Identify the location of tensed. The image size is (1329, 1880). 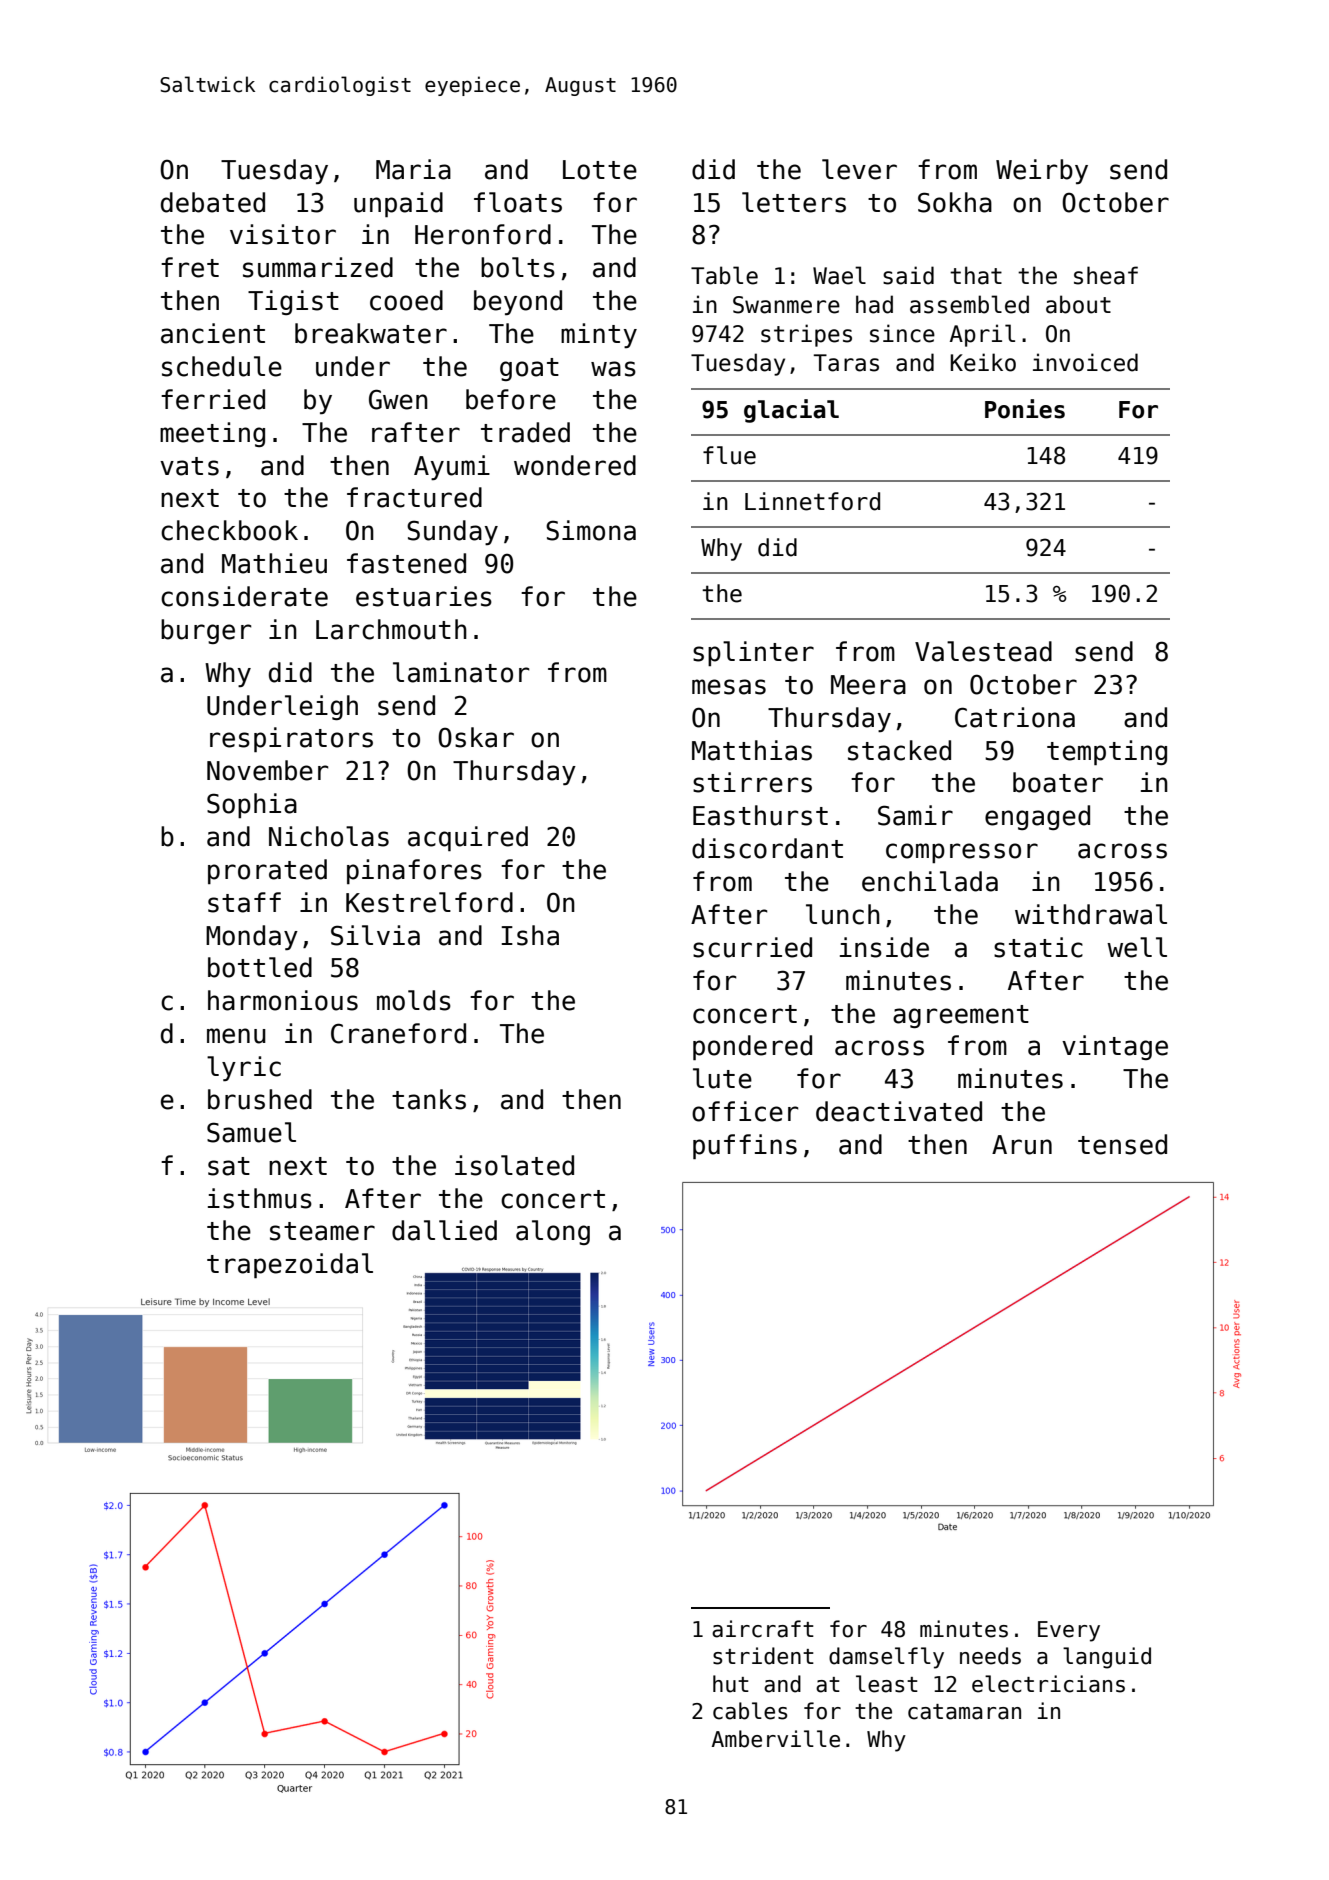
(1122, 1144).
